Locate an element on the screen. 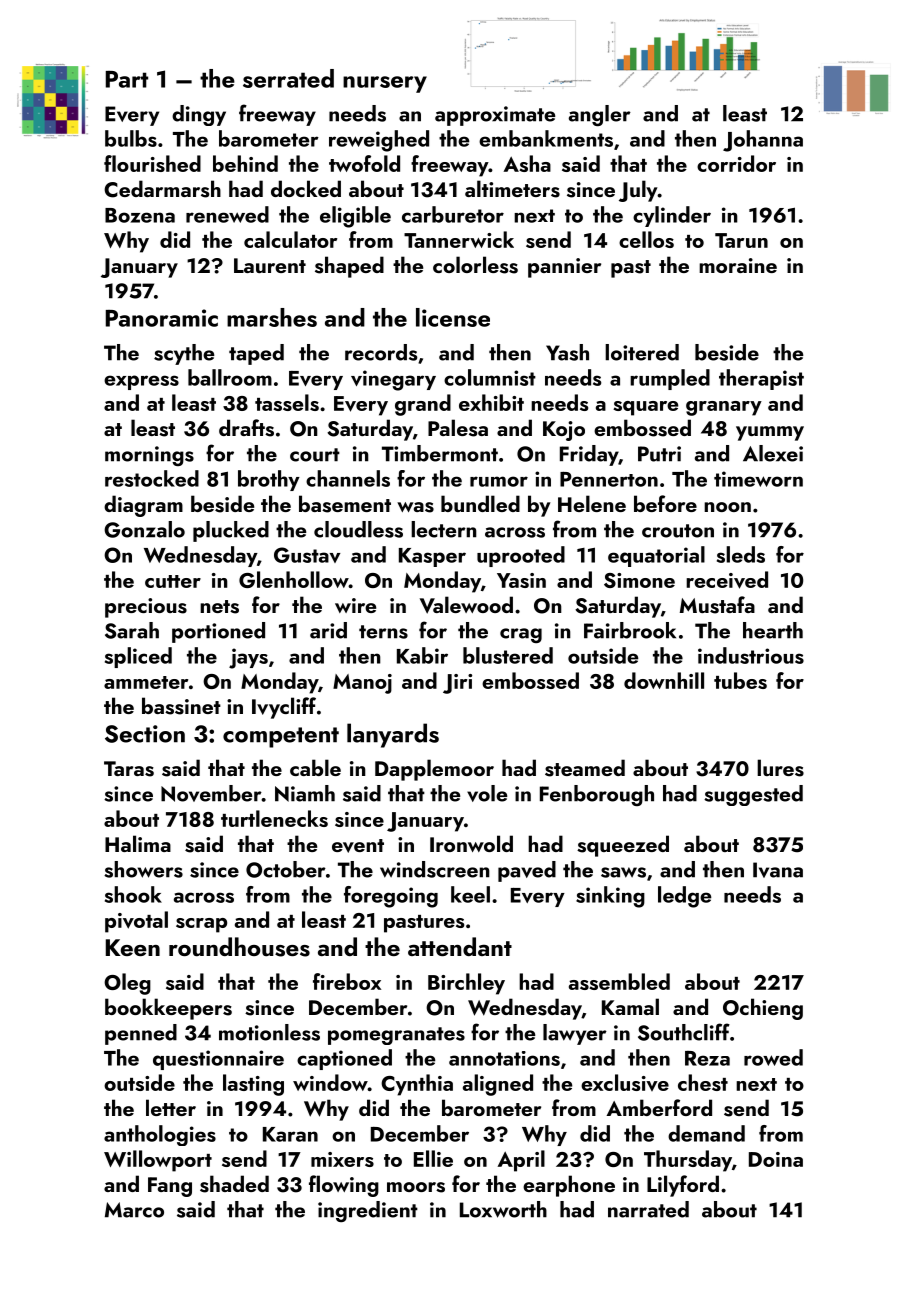  moors is located at coordinates (416, 1187).
